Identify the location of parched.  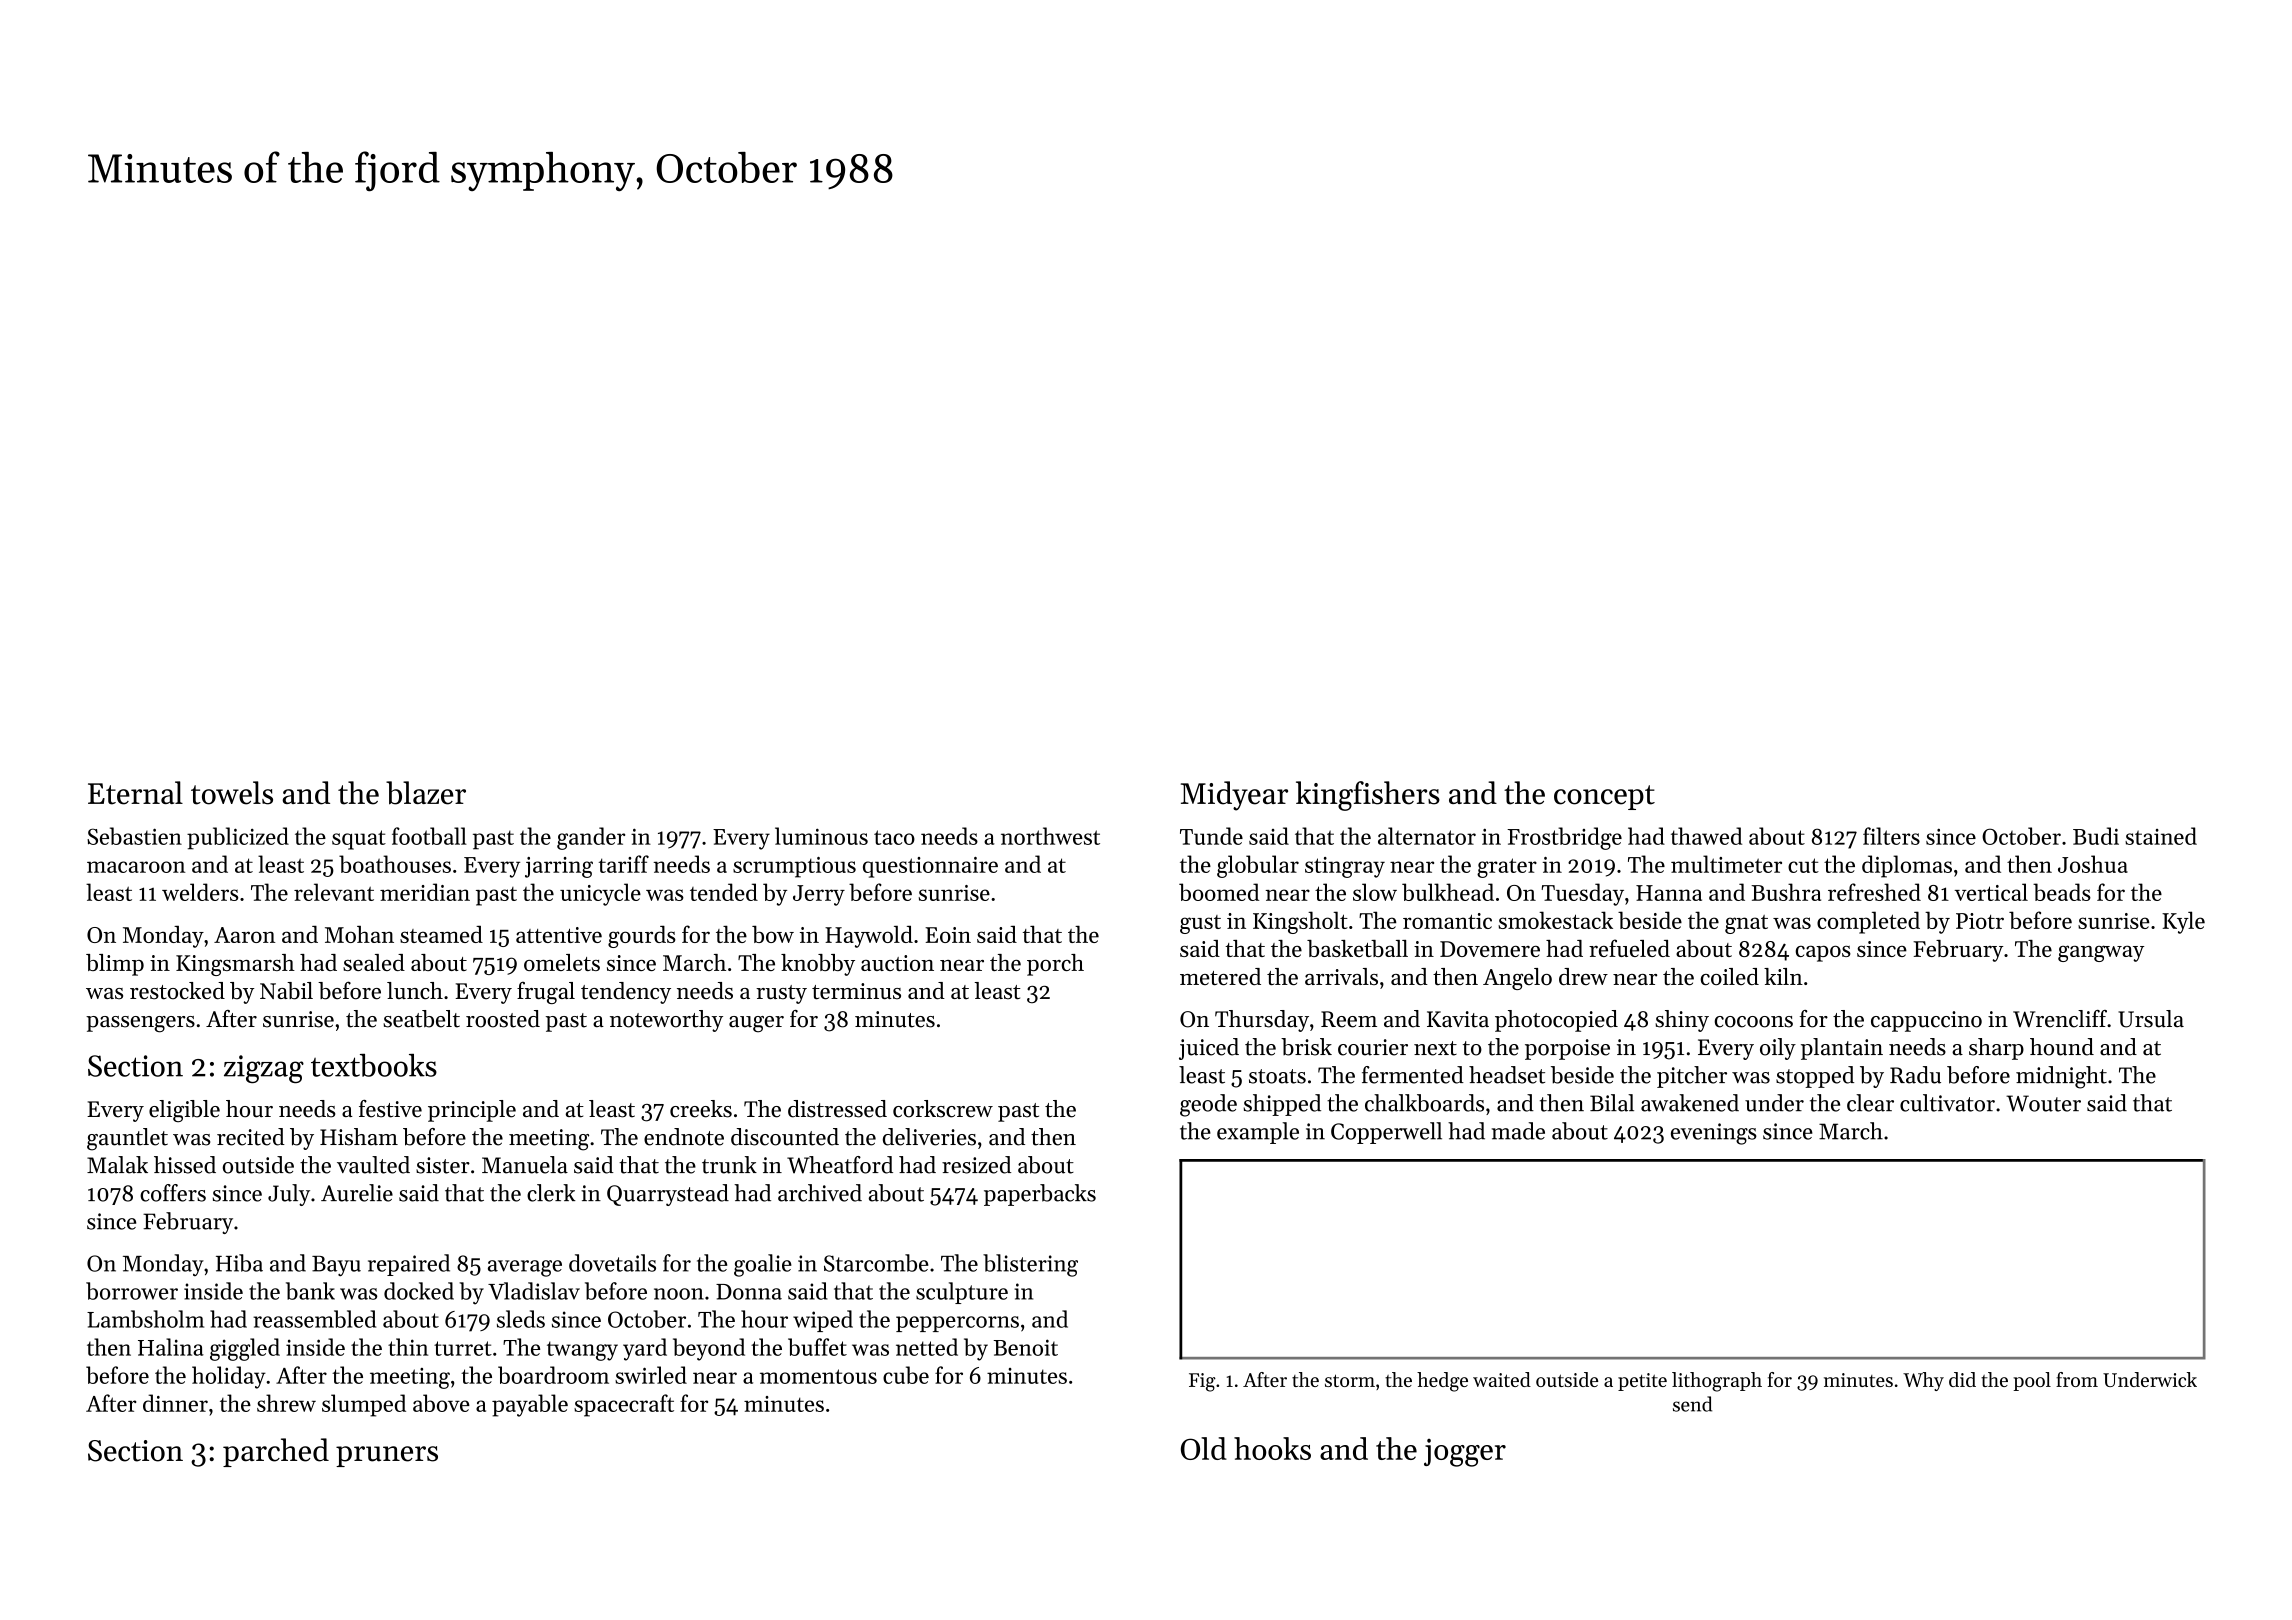
(276, 1452).
